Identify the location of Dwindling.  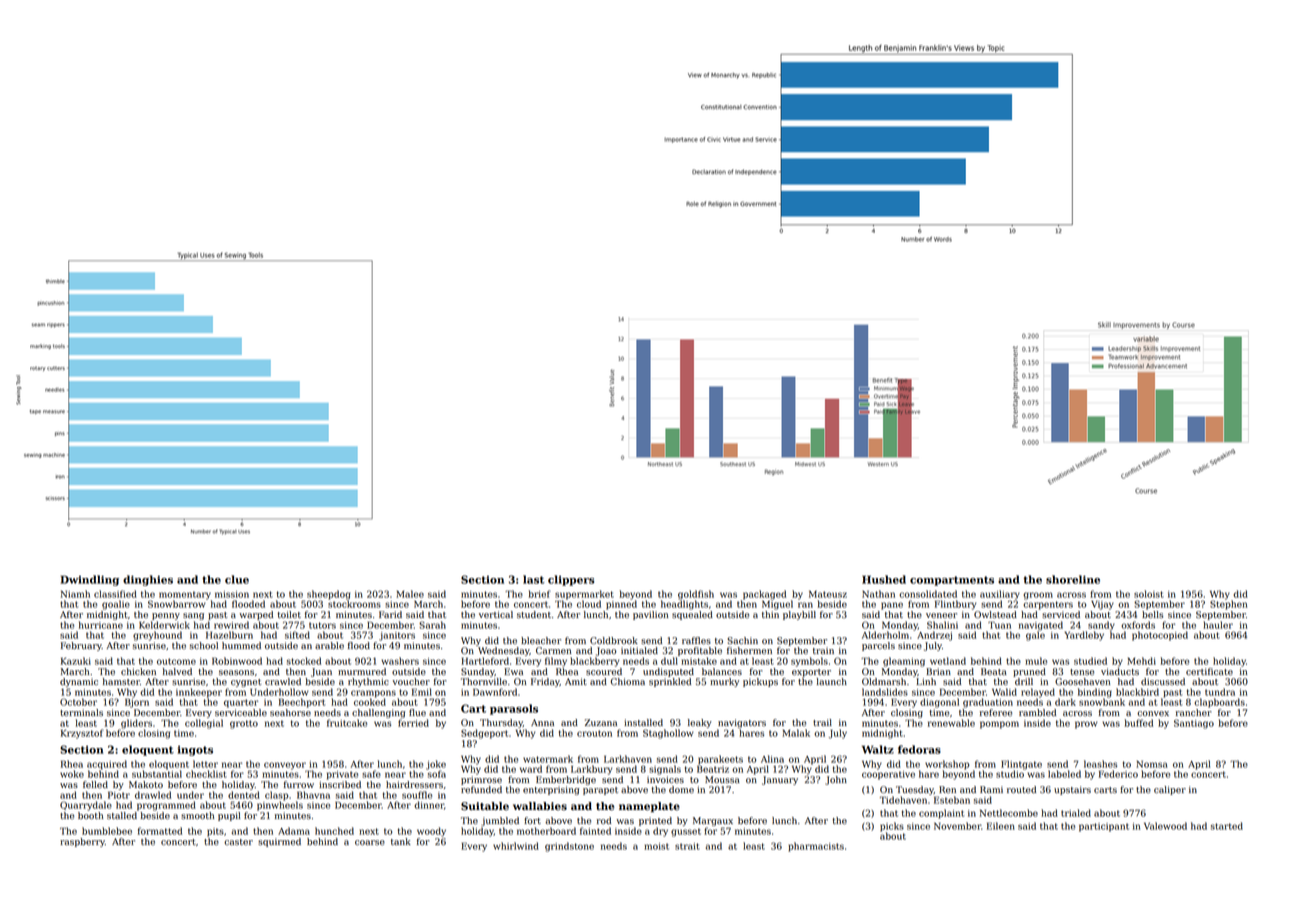
(89, 580).
